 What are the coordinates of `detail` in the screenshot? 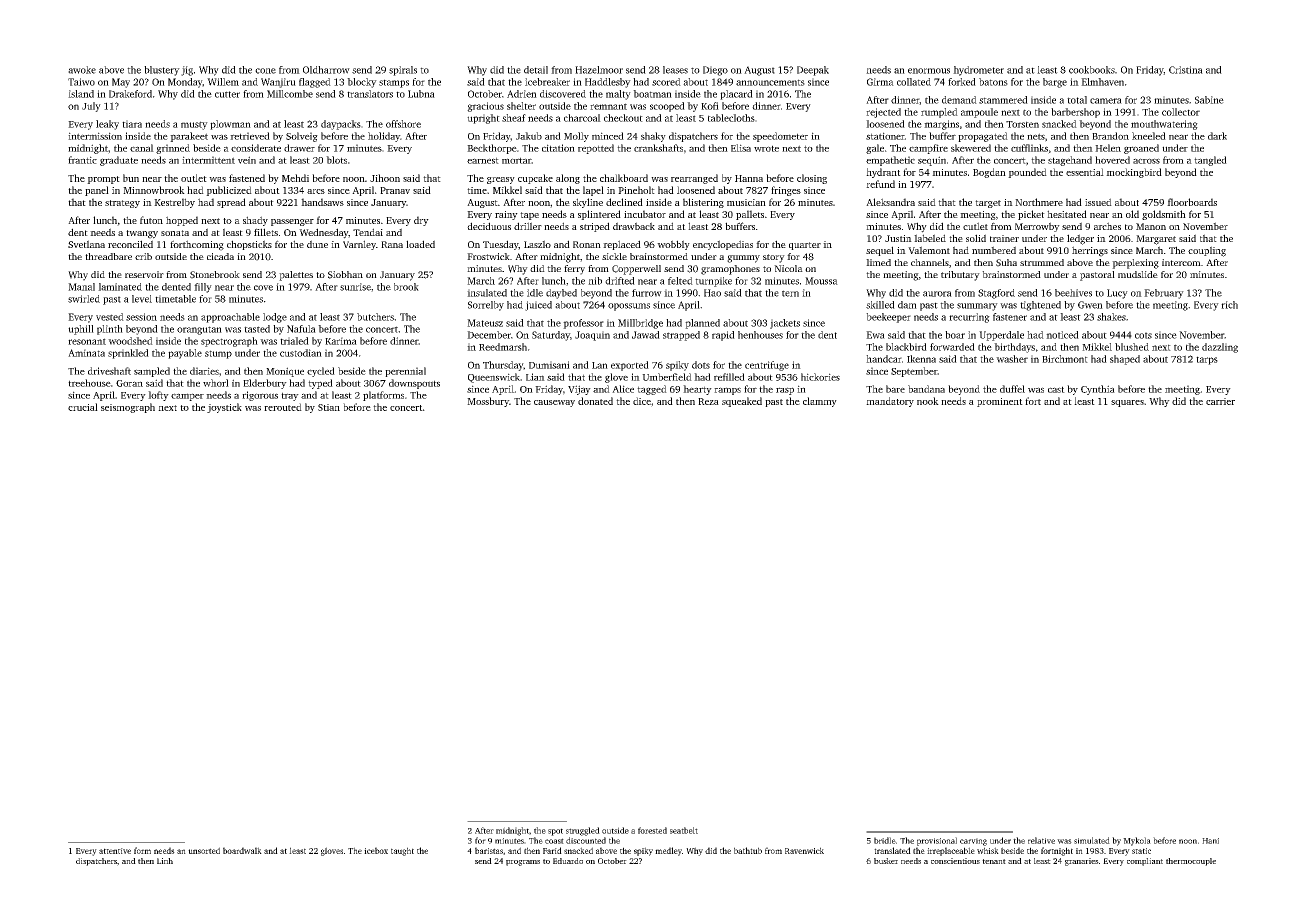 It's located at (536, 70).
